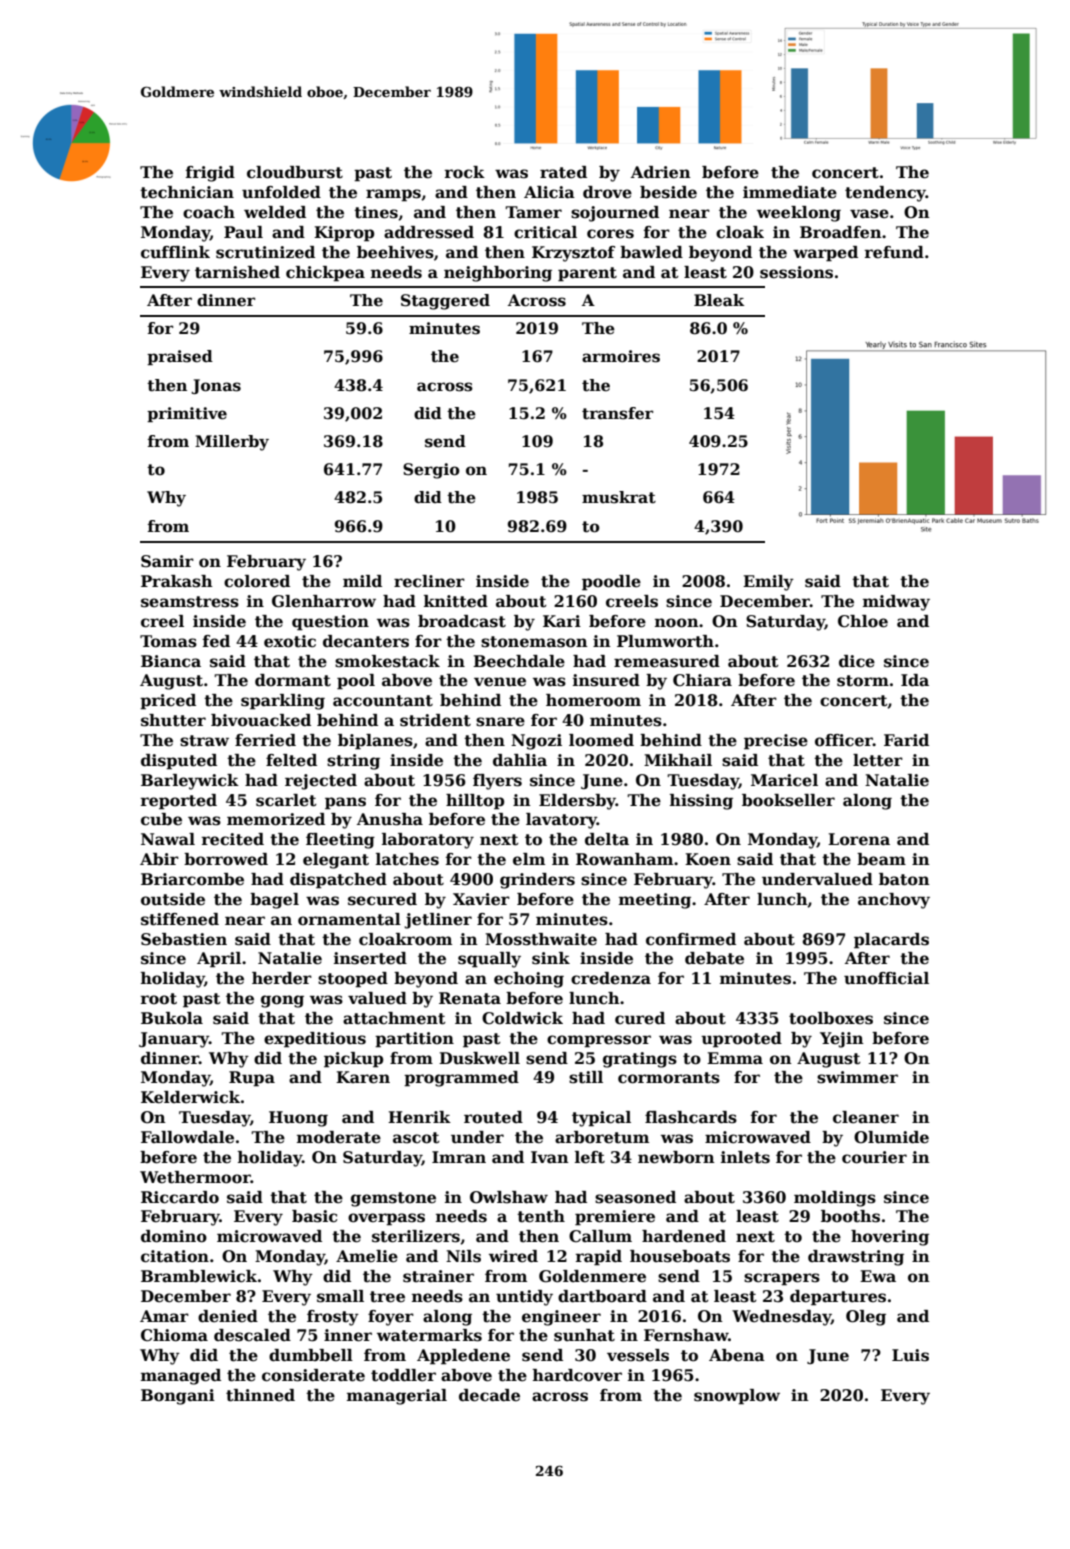  What do you see at coordinates (174, 1335) in the screenshot?
I see `Chioma` at bounding box center [174, 1335].
